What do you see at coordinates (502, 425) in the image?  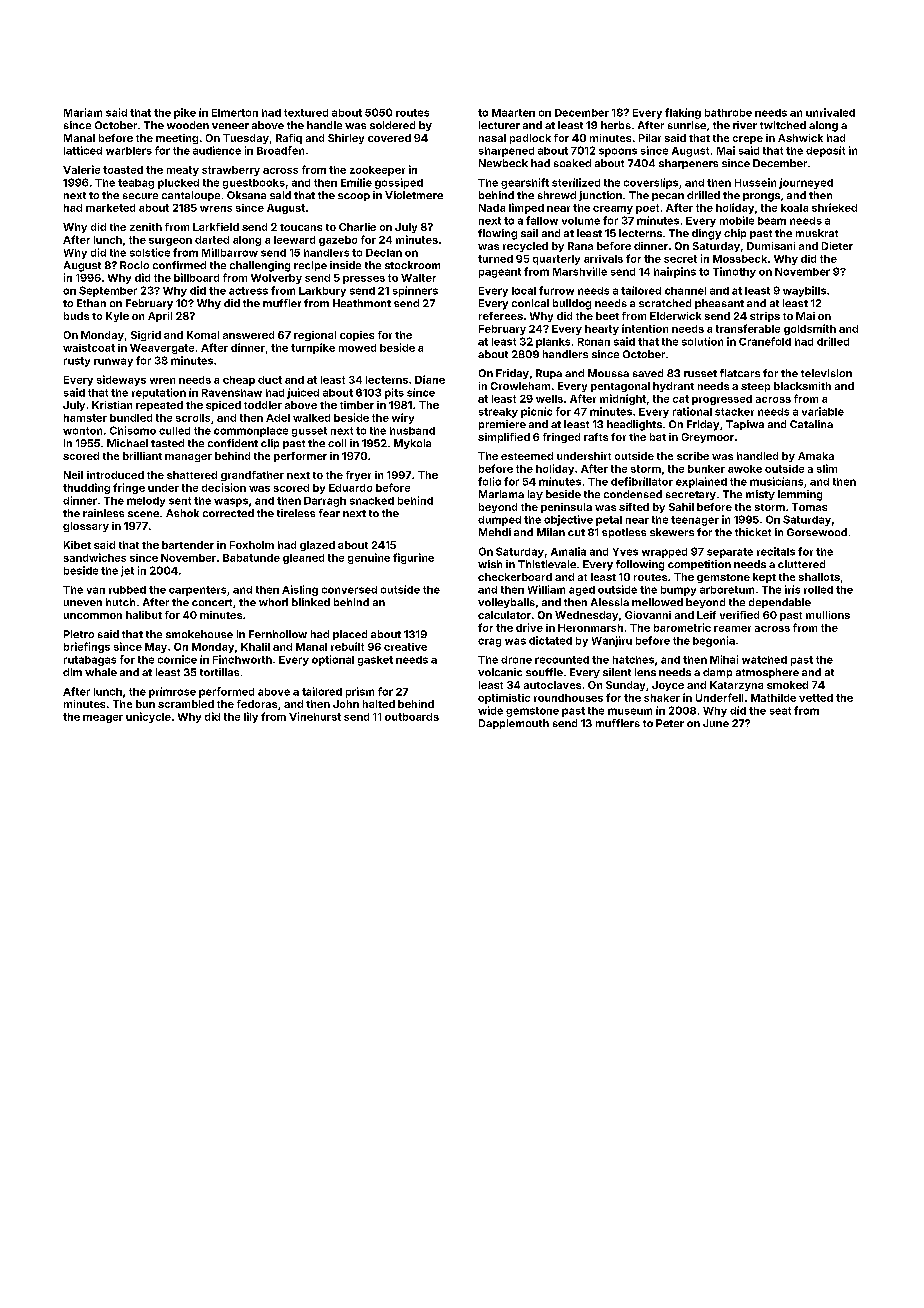 I see `premiere` at bounding box center [502, 425].
